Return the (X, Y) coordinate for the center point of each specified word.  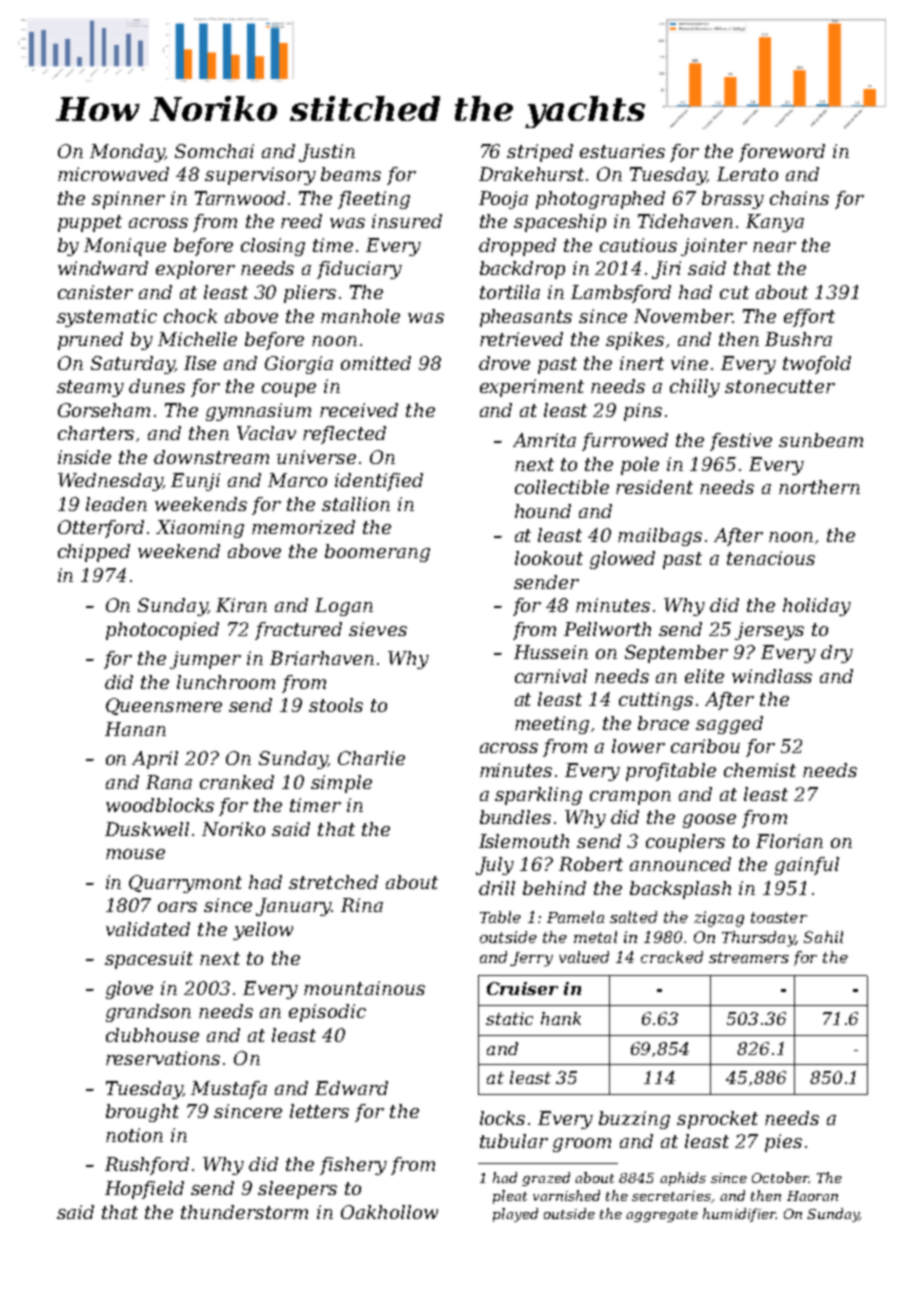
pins (643, 412)
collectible (562, 487)
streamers (749, 957)
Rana (169, 782)
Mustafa (229, 1090)
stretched (333, 882)
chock (190, 316)
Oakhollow (389, 1212)
